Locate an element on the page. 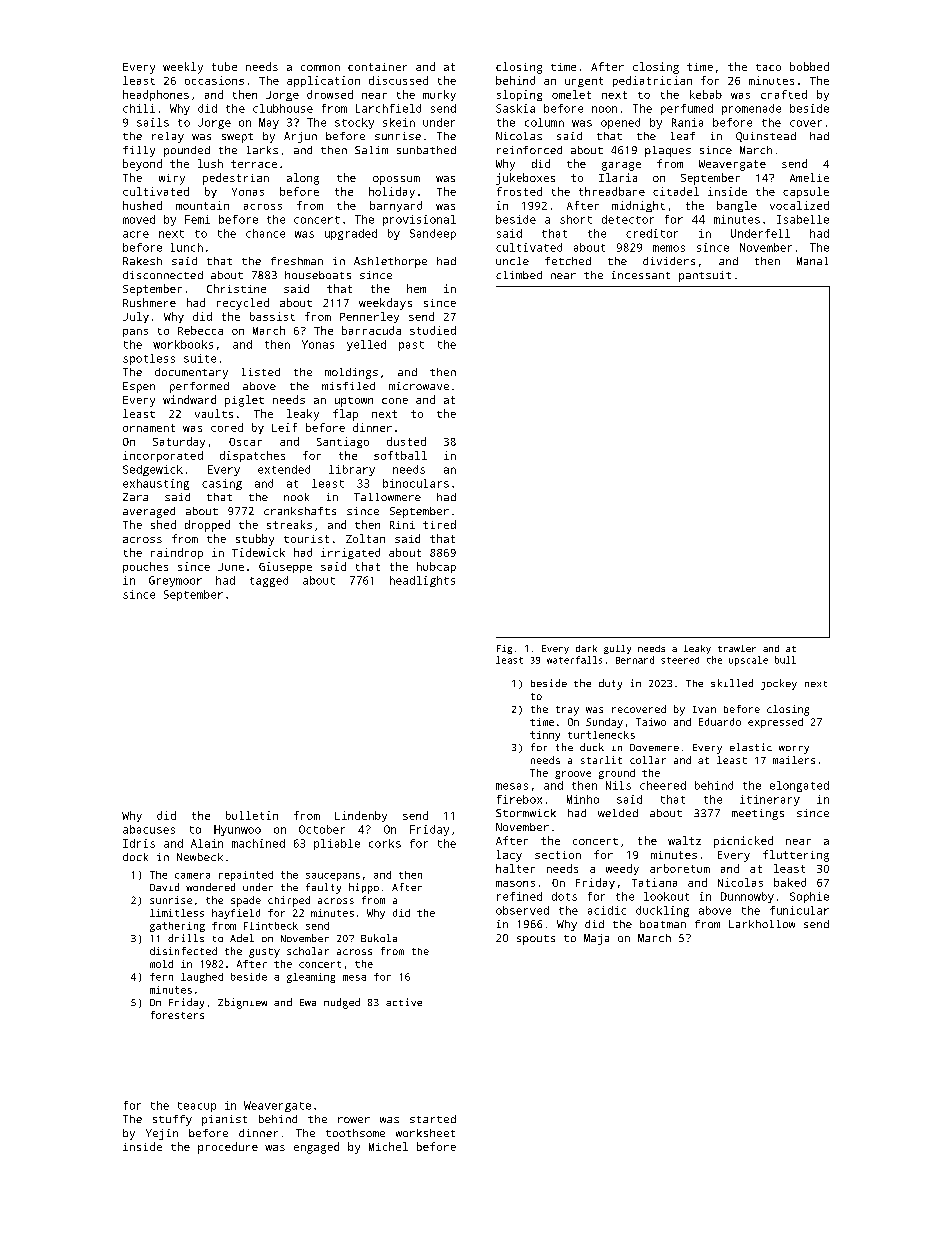  started is located at coordinates (433, 1119).
